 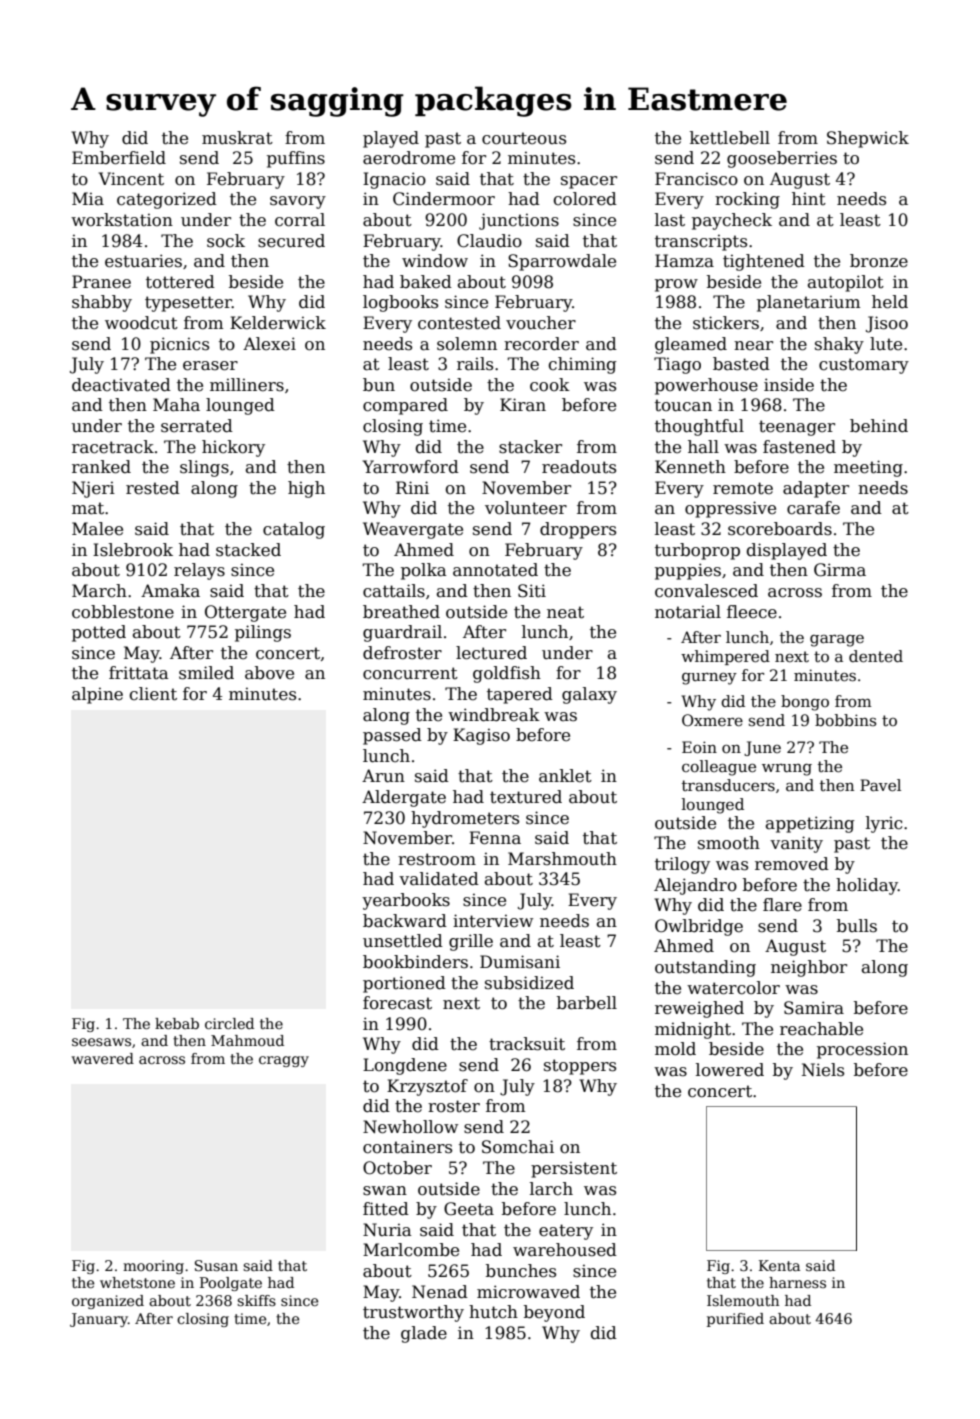 What do you see at coordinates (465, 819) in the page?
I see `hydrometers` at bounding box center [465, 819].
